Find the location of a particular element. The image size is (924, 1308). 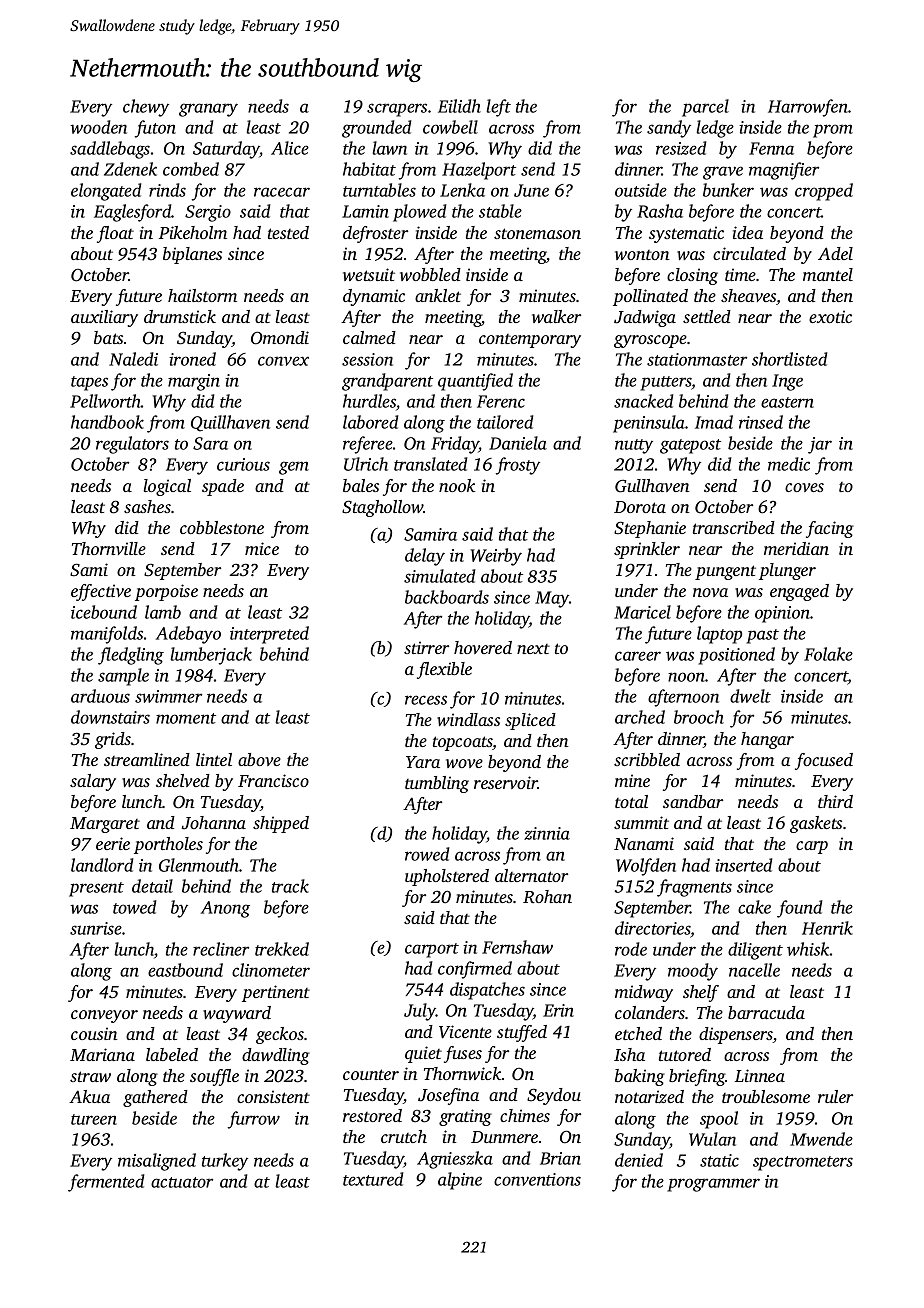

June is located at coordinates (531, 190).
